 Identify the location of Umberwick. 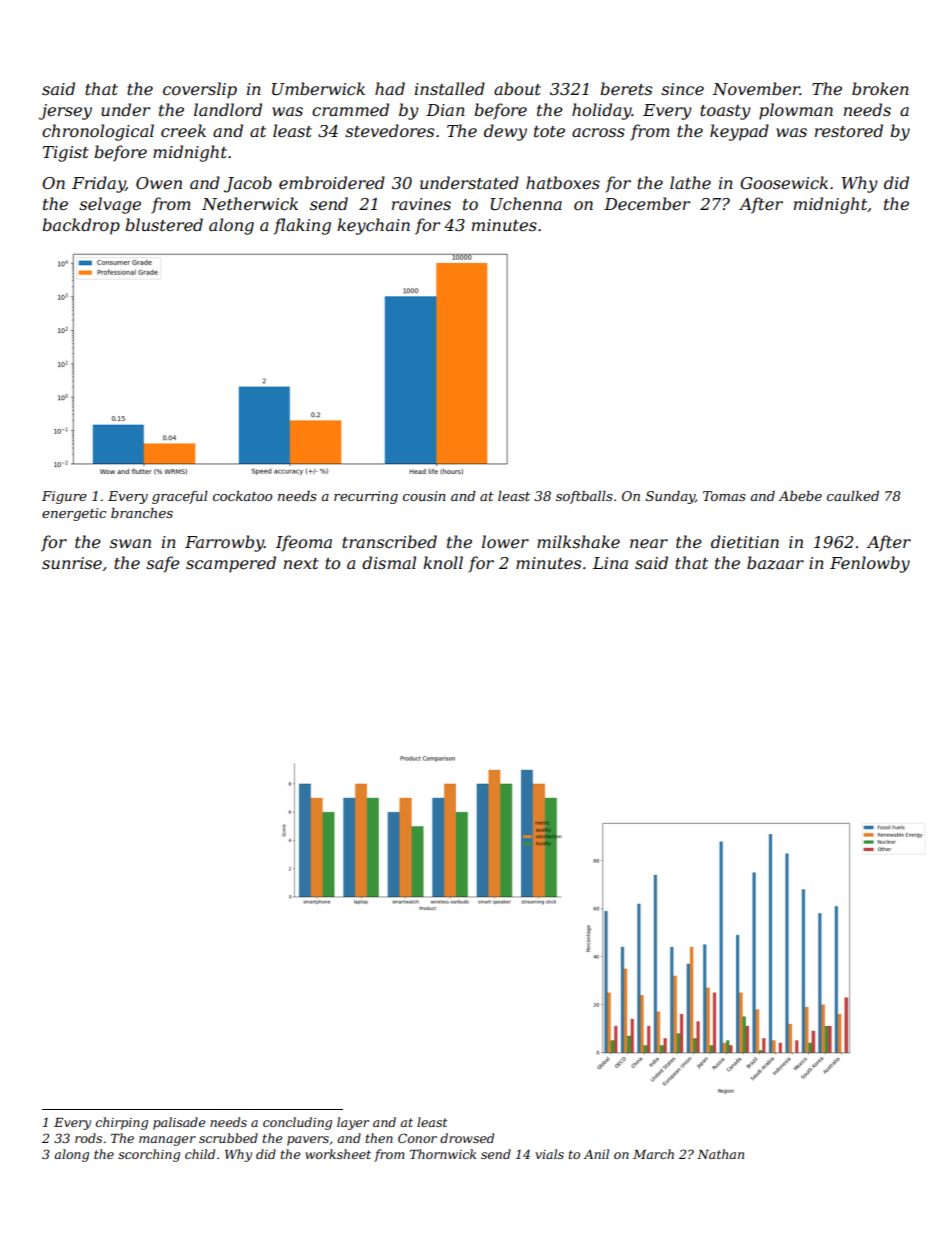
(318, 88).
